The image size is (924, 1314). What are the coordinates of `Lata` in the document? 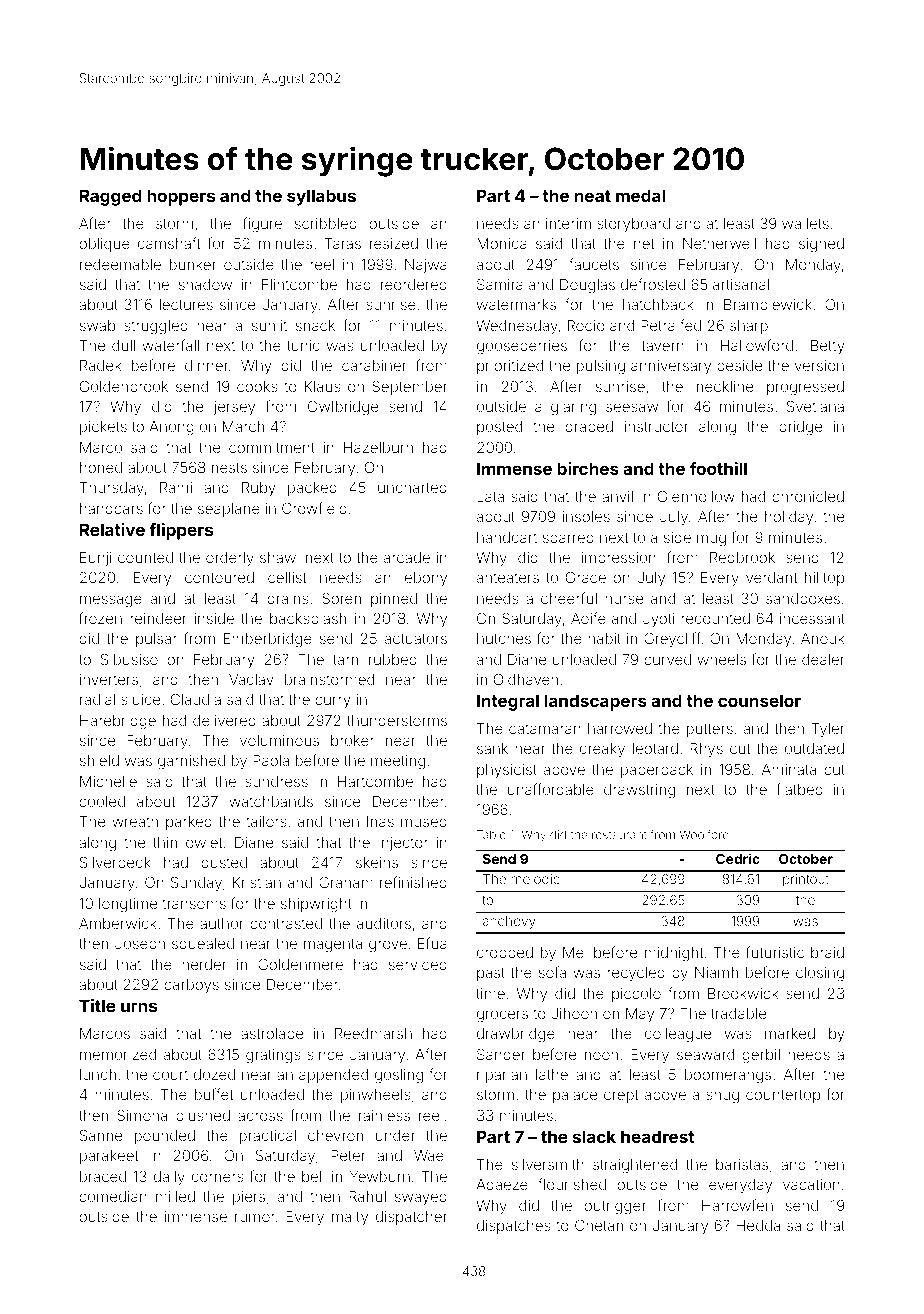 It's located at (490, 496).
